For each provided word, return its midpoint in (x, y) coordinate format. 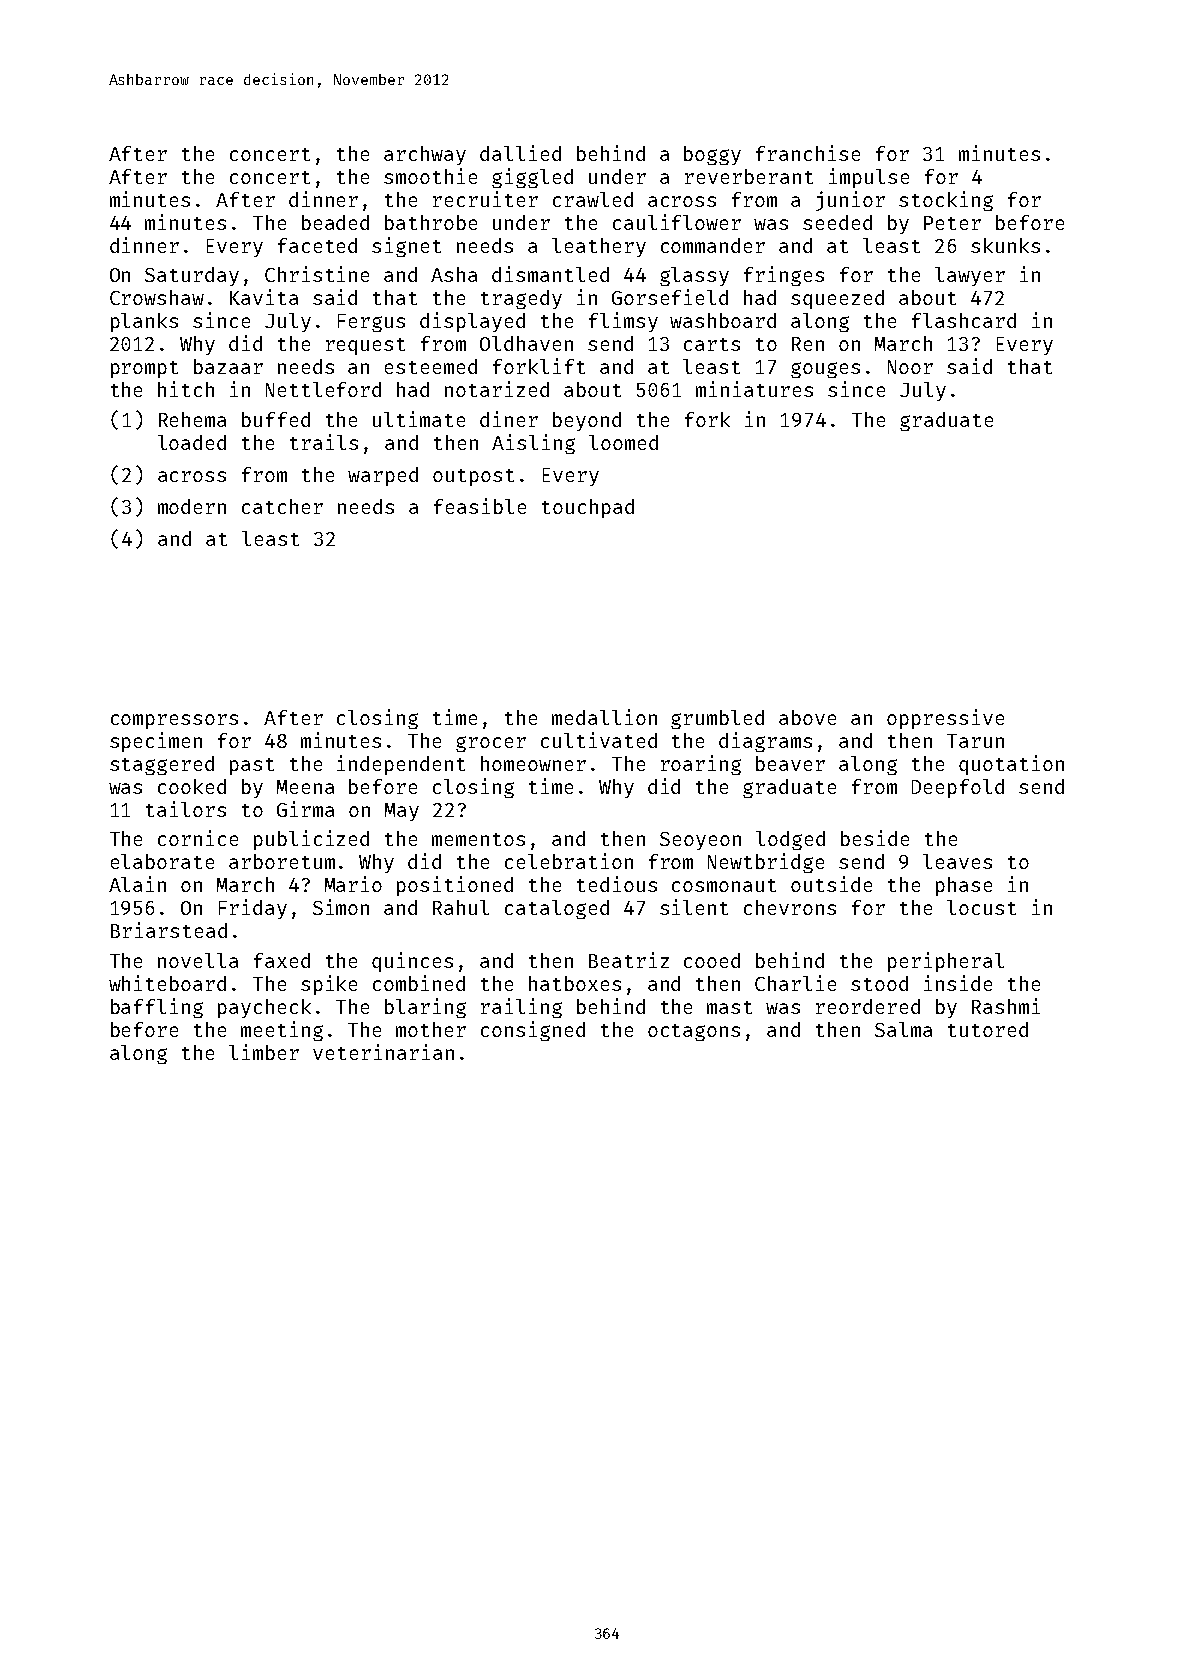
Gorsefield (670, 297)
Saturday (192, 276)
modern (192, 506)
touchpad (588, 508)
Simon (341, 907)
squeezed (837, 299)
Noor (910, 367)
